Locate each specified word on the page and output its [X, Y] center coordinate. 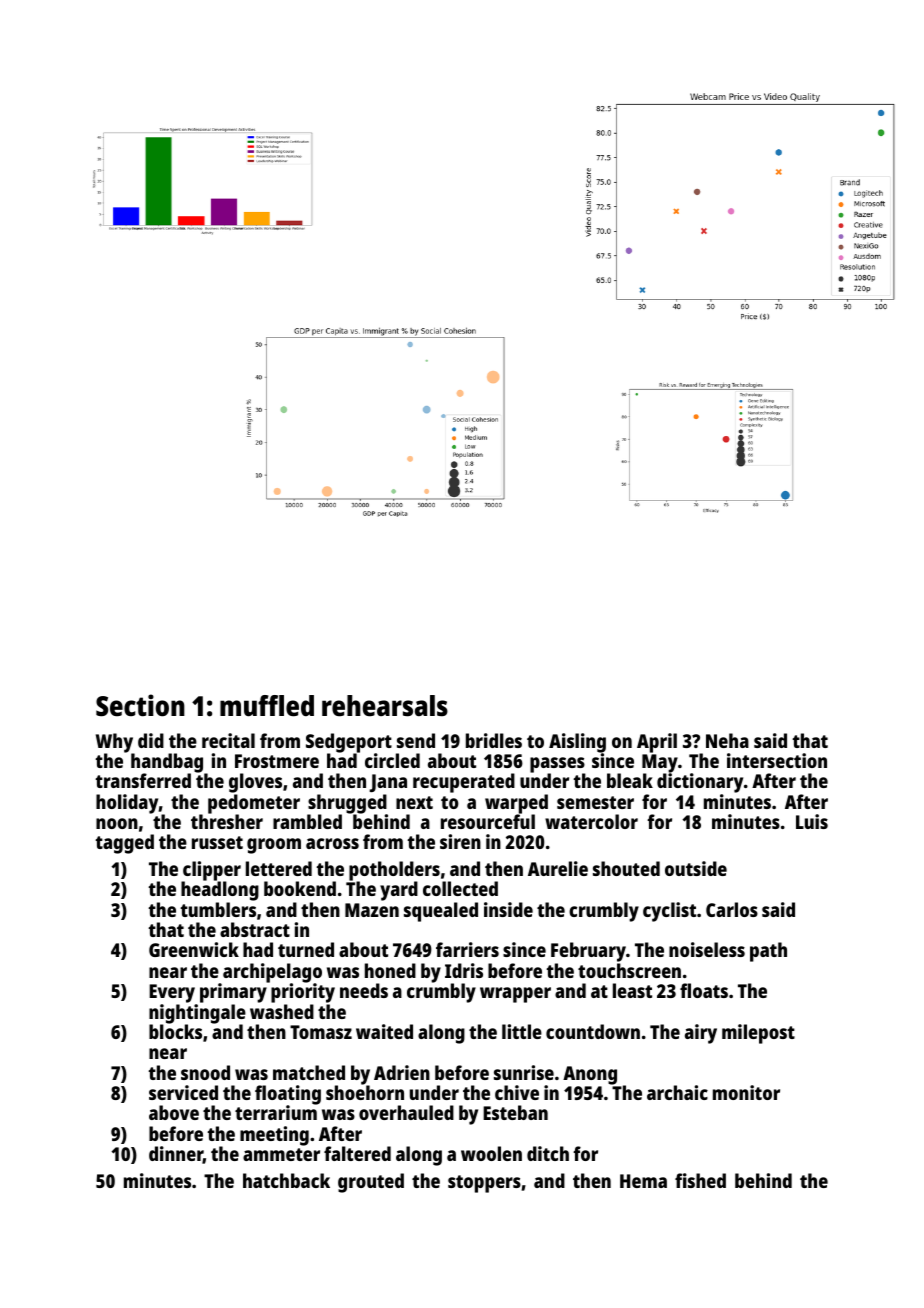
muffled [267, 706]
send [416, 740]
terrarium [276, 1113]
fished [700, 1180]
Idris [464, 970]
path [768, 952]
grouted [371, 1183]
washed [282, 1011]
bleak [630, 780]
